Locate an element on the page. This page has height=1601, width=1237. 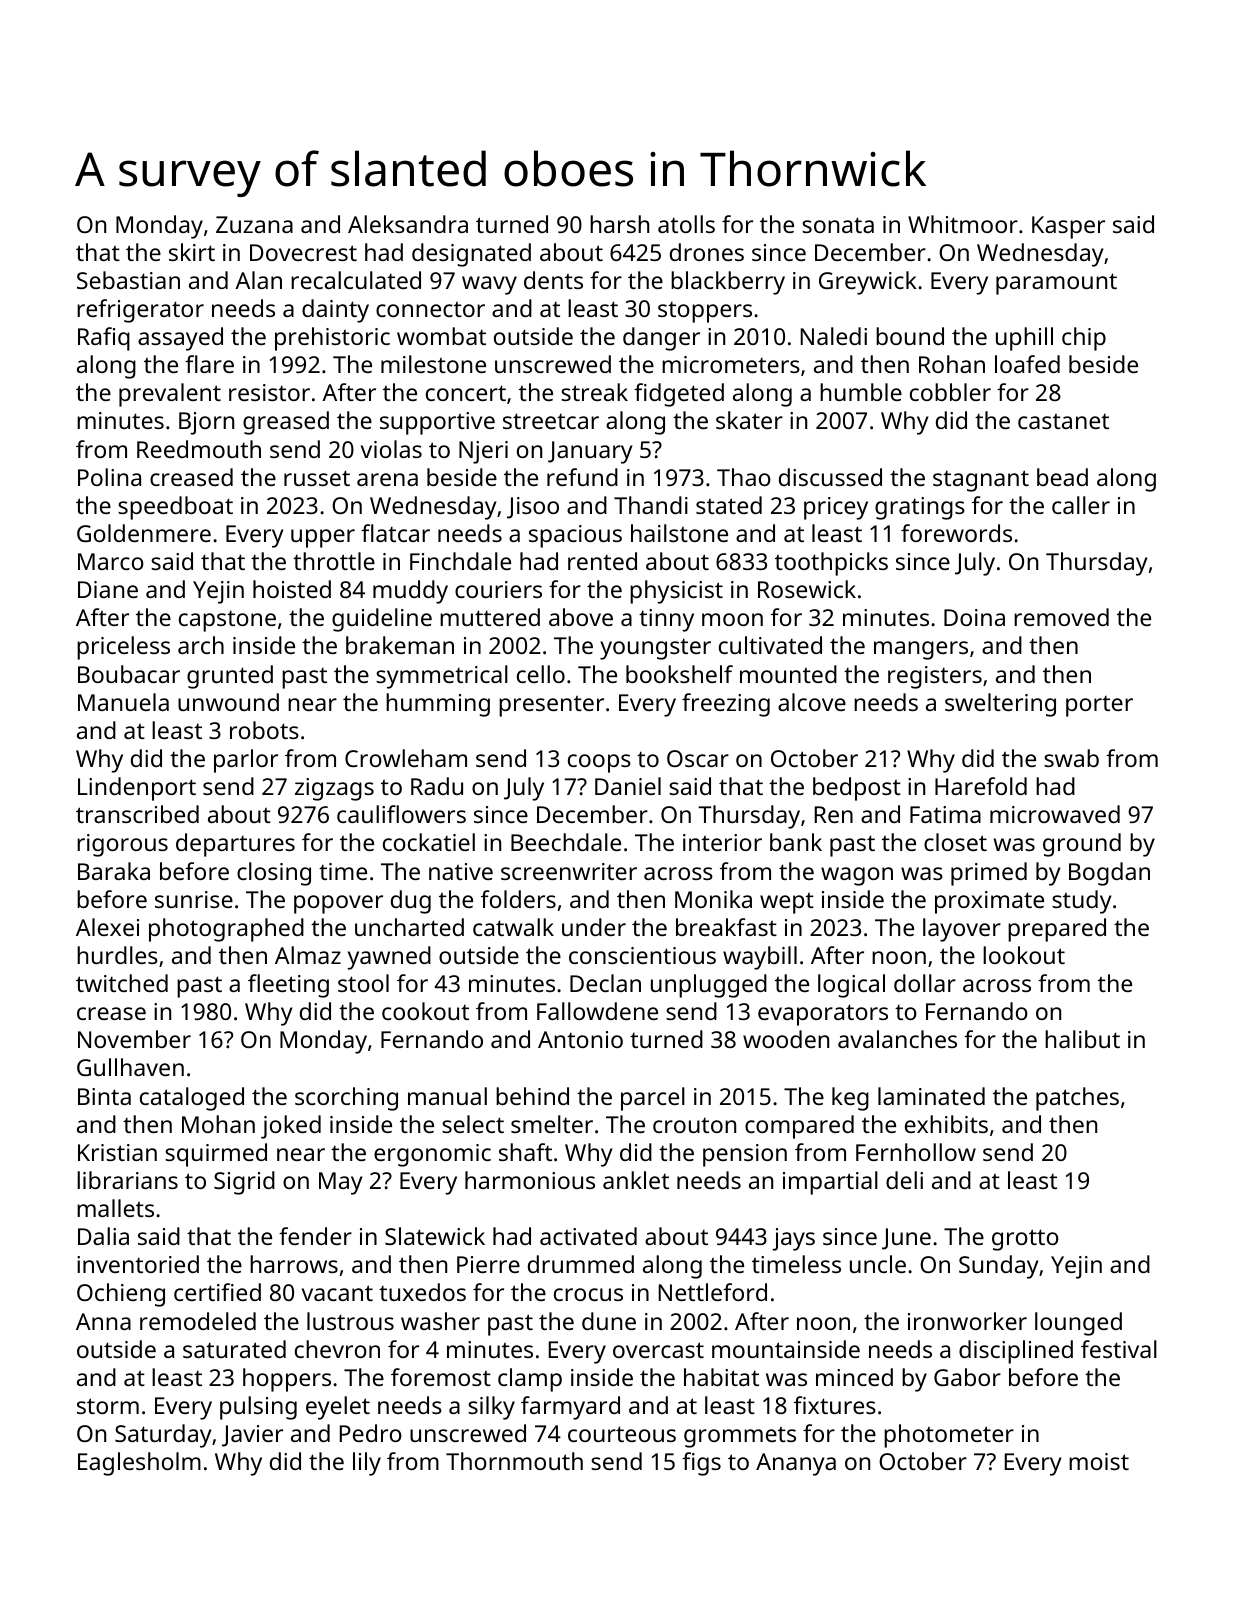
dollar is located at coordinates (925, 983).
